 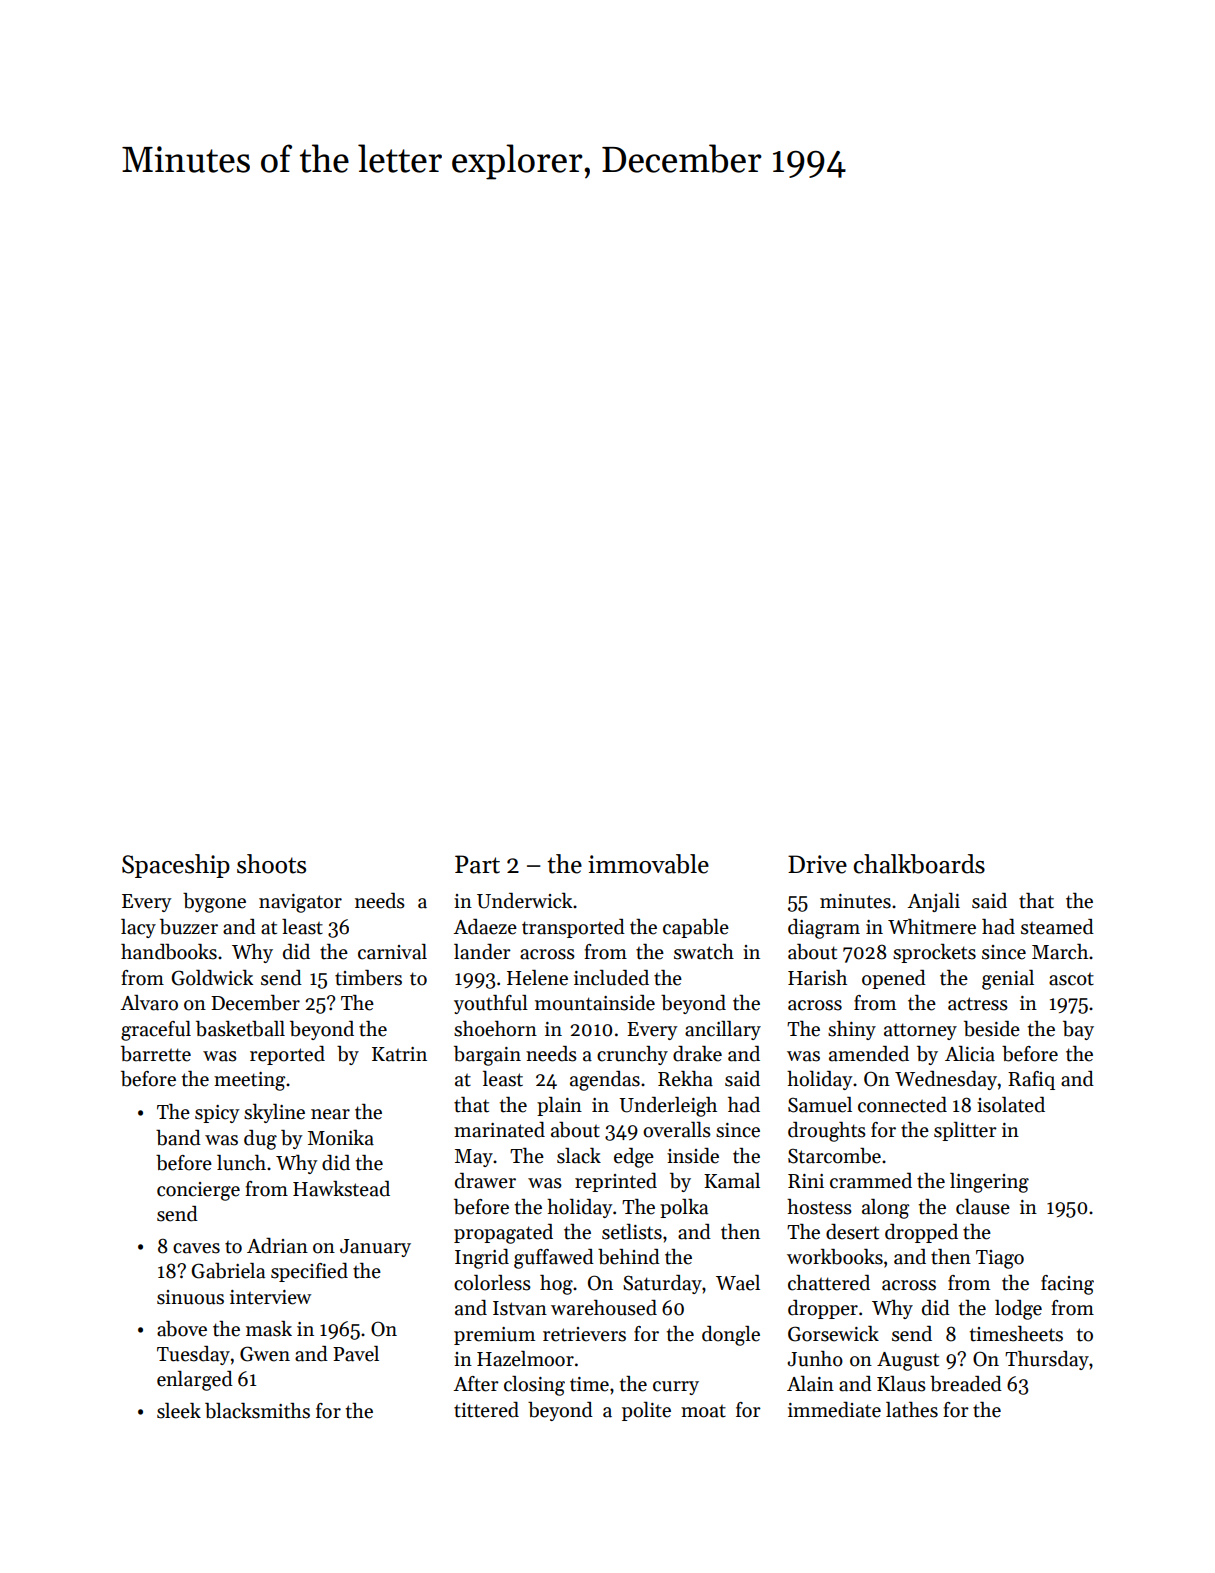 What do you see at coordinates (476, 1384) in the page?
I see `After` at bounding box center [476, 1384].
